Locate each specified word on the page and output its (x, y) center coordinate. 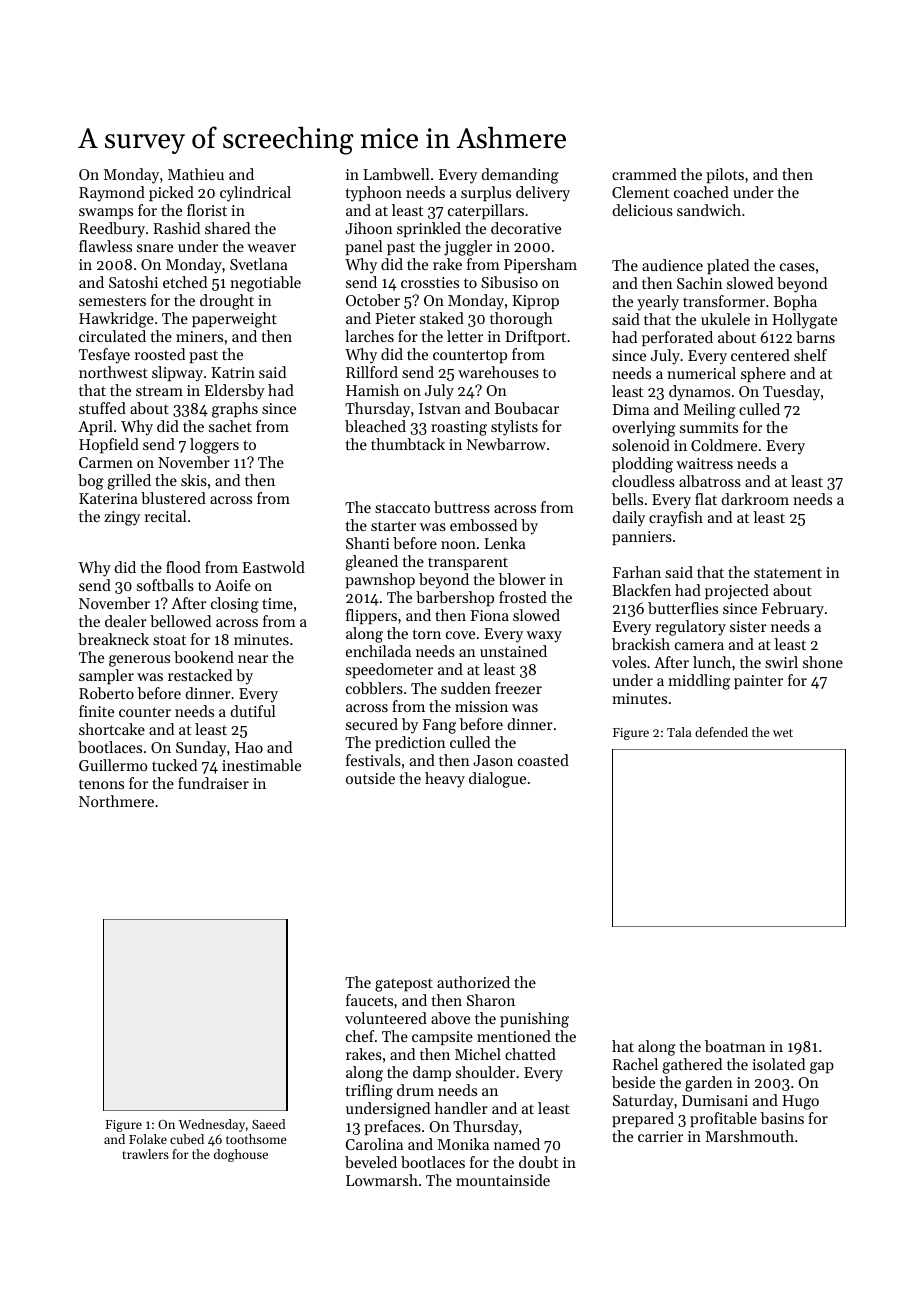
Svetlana (259, 264)
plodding (642, 465)
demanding (520, 176)
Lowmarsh (382, 1180)
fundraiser (213, 783)
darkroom (755, 499)
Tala (679, 732)
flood (183, 567)
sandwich (709, 210)
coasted (543, 760)
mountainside (503, 1180)
